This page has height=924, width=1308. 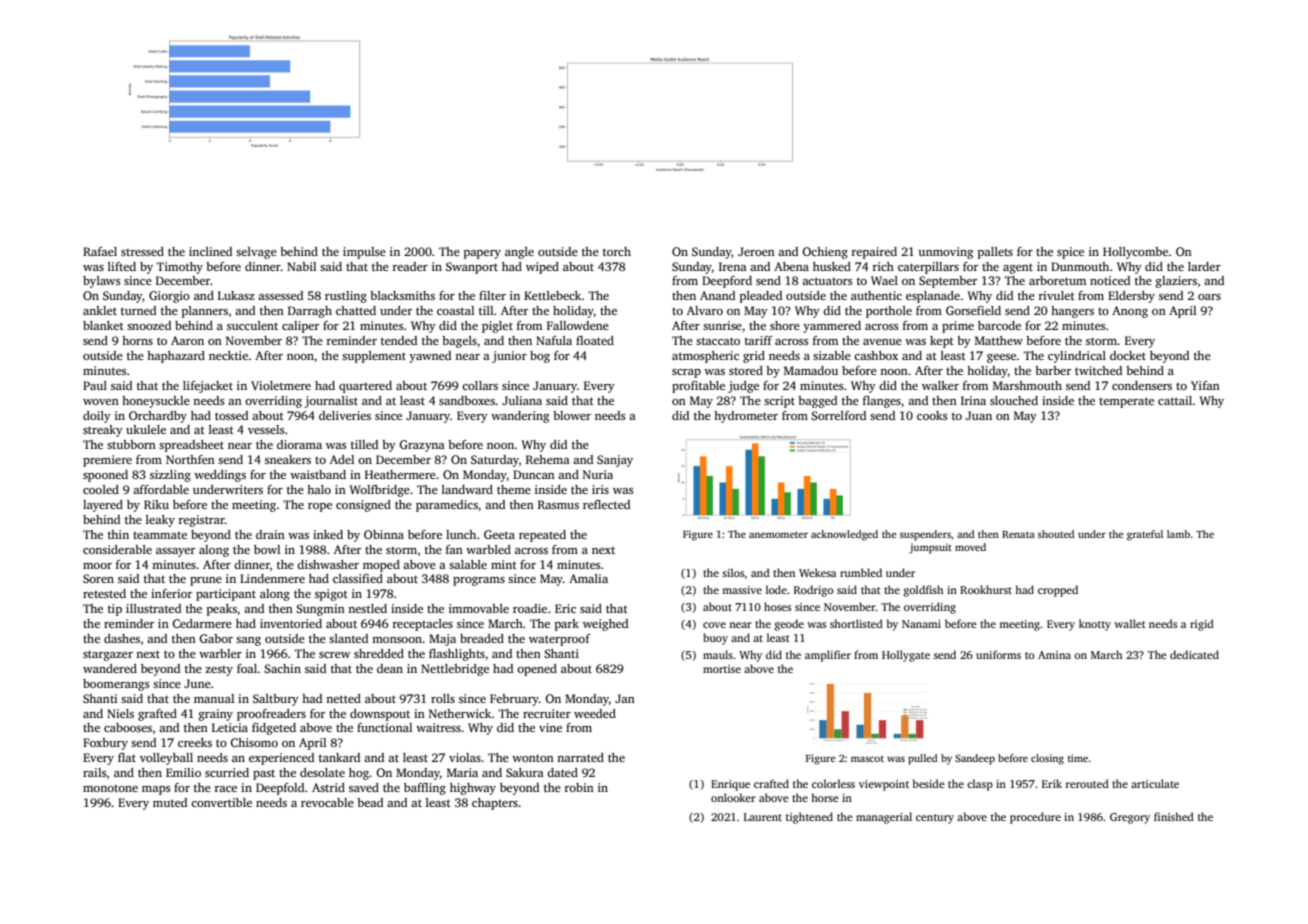 I want to click on dedicated, so click(x=1194, y=654).
